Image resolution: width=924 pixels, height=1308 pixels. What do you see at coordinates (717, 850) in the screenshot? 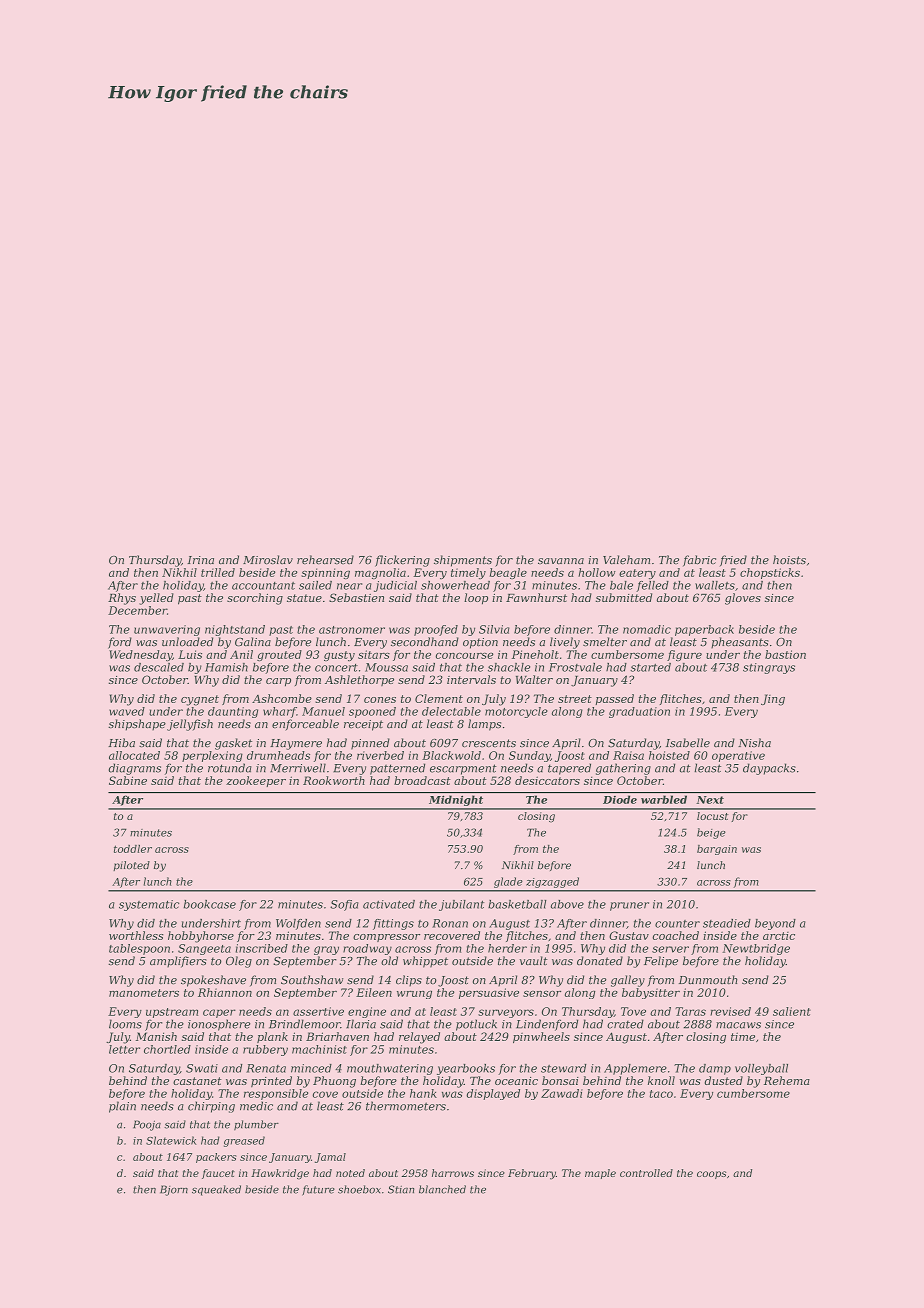
I see `bargain` at bounding box center [717, 850].
